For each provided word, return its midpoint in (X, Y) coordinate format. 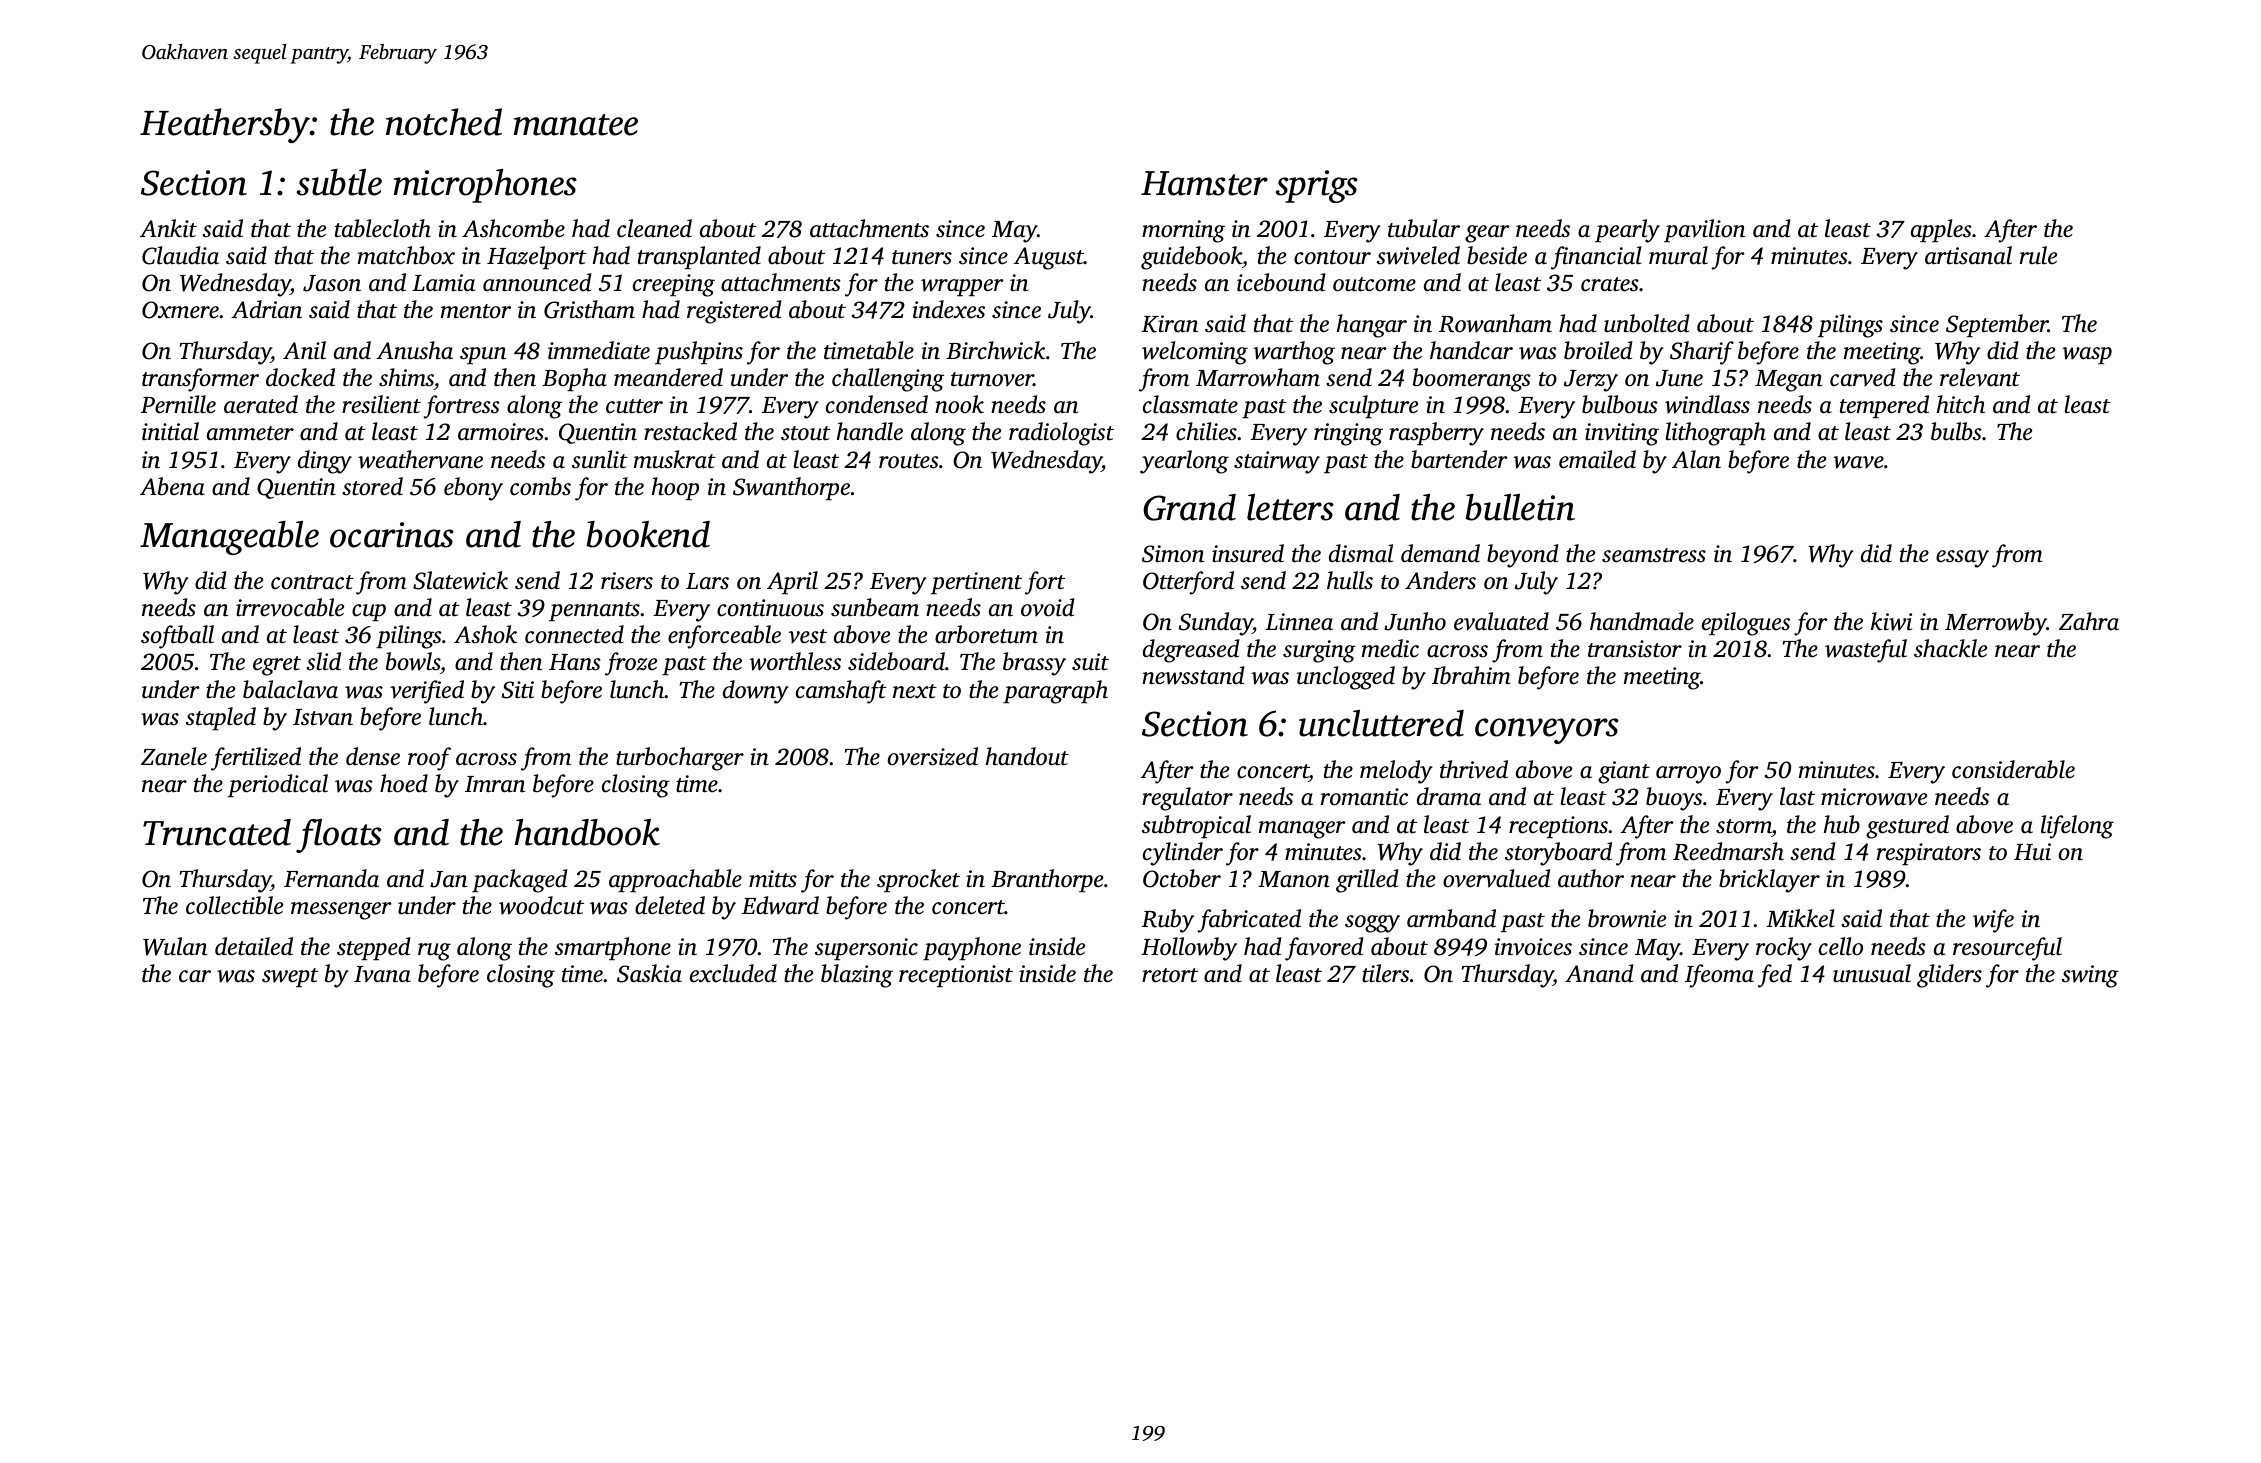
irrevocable (290, 607)
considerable (2013, 769)
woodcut (541, 905)
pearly (1627, 231)
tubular (1424, 228)
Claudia (180, 255)
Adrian (266, 309)
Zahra (2089, 621)
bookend (648, 534)
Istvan (323, 717)
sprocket (918, 880)
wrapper (962, 287)
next (915, 691)
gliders (1949, 976)
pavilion (1704, 230)
